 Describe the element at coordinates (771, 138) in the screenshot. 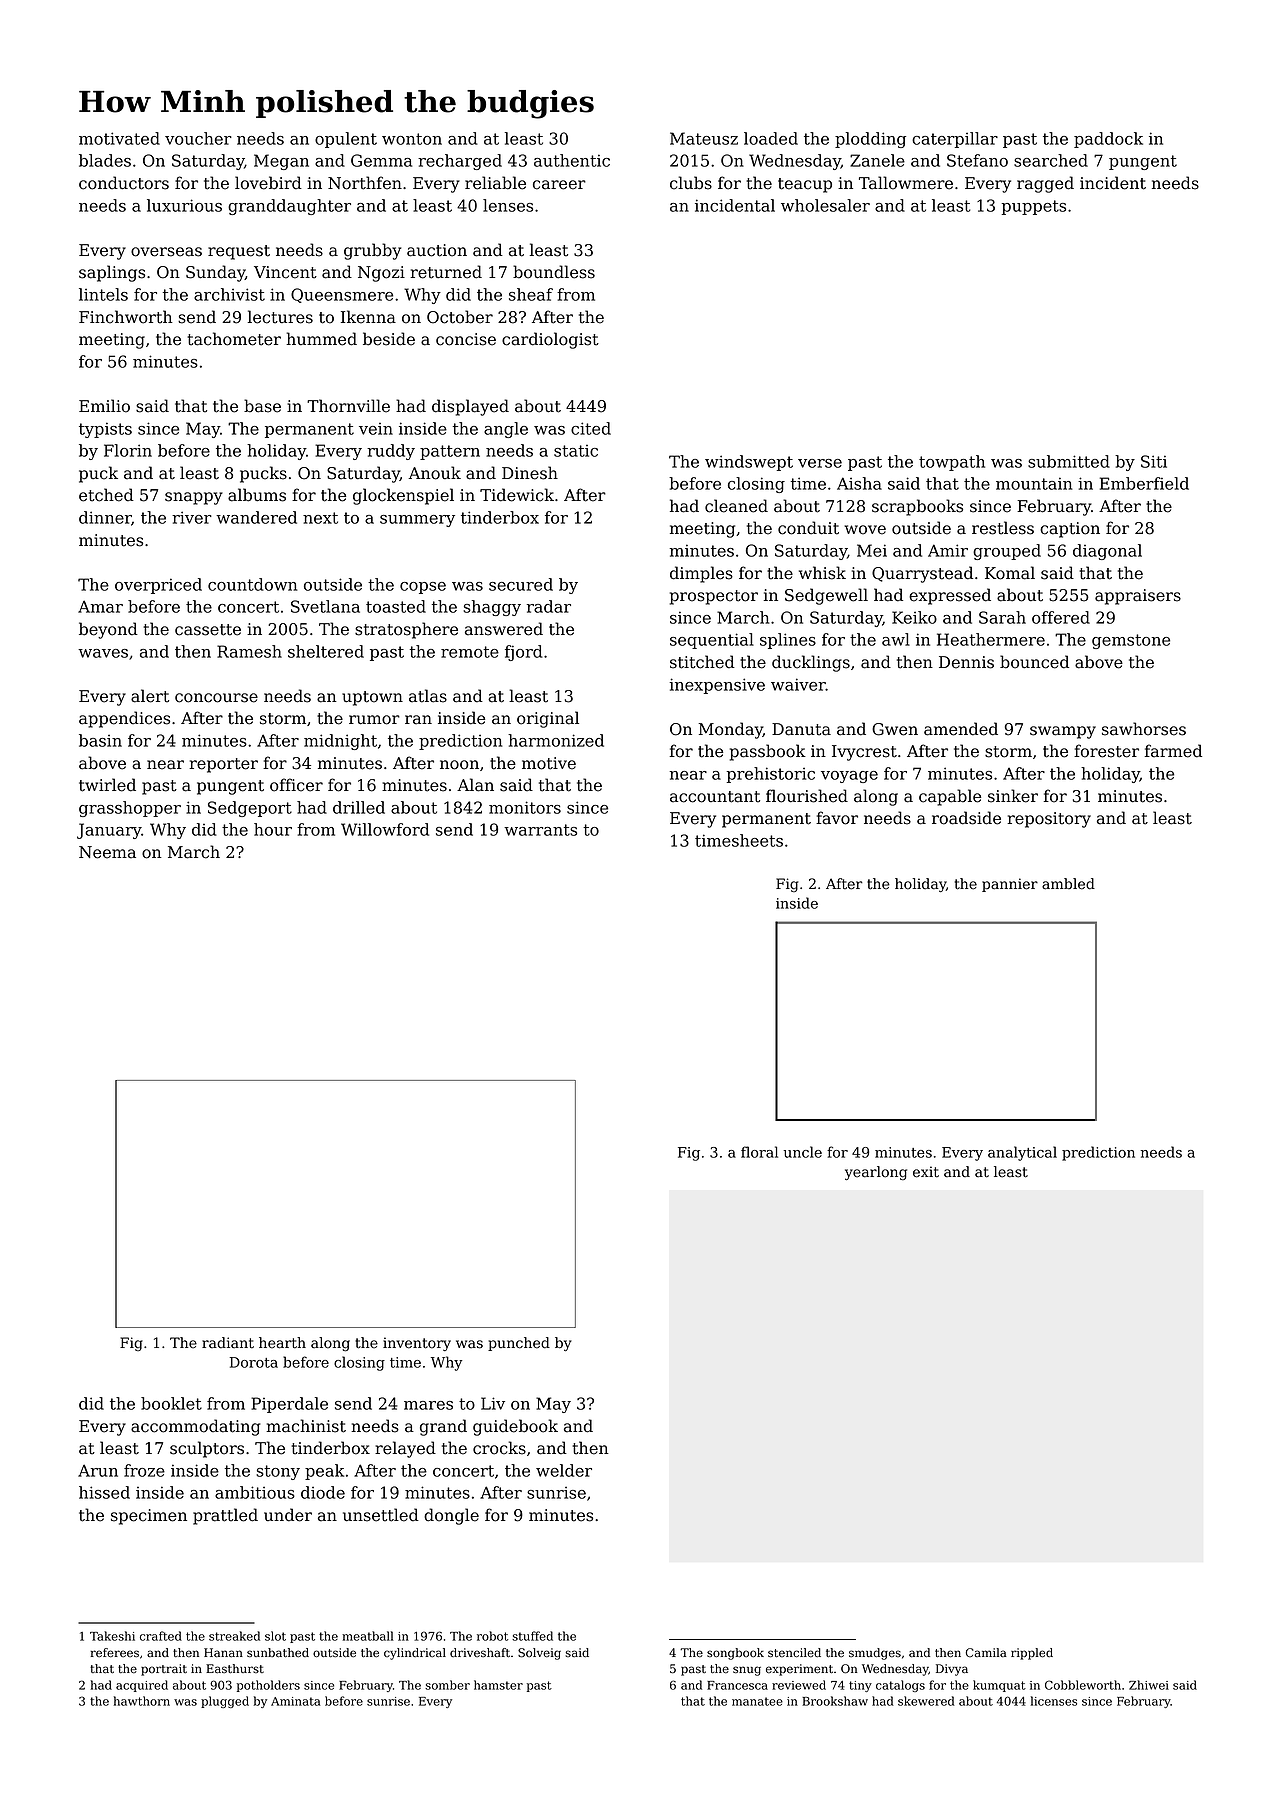

I see `loaded` at that location.
